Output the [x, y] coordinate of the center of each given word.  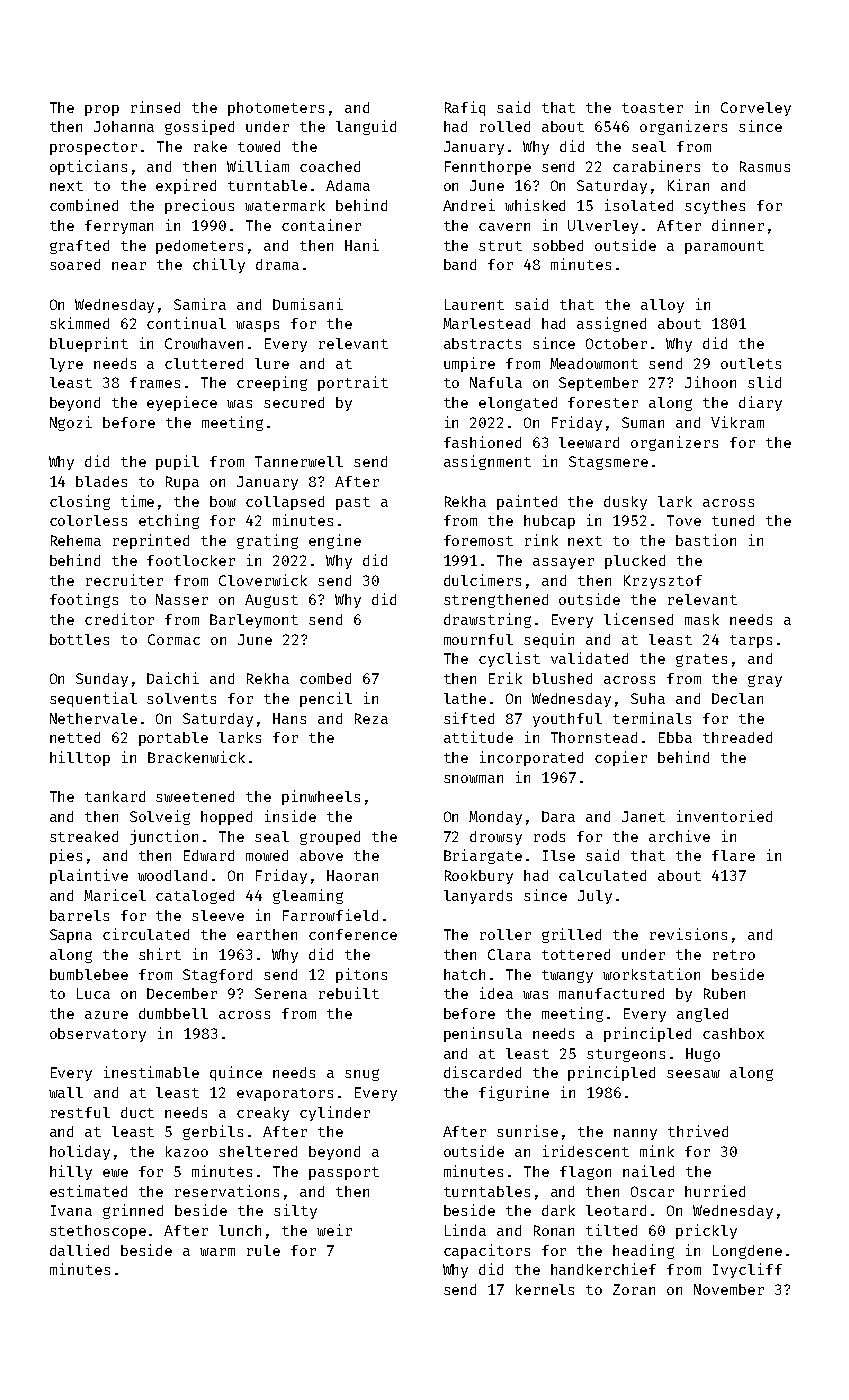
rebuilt [349, 993]
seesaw [693, 1074]
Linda [465, 1230]
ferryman [119, 227]
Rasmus [765, 166]
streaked [84, 836]
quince [236, 1073]
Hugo [703, 1055]
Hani [362, 245]
